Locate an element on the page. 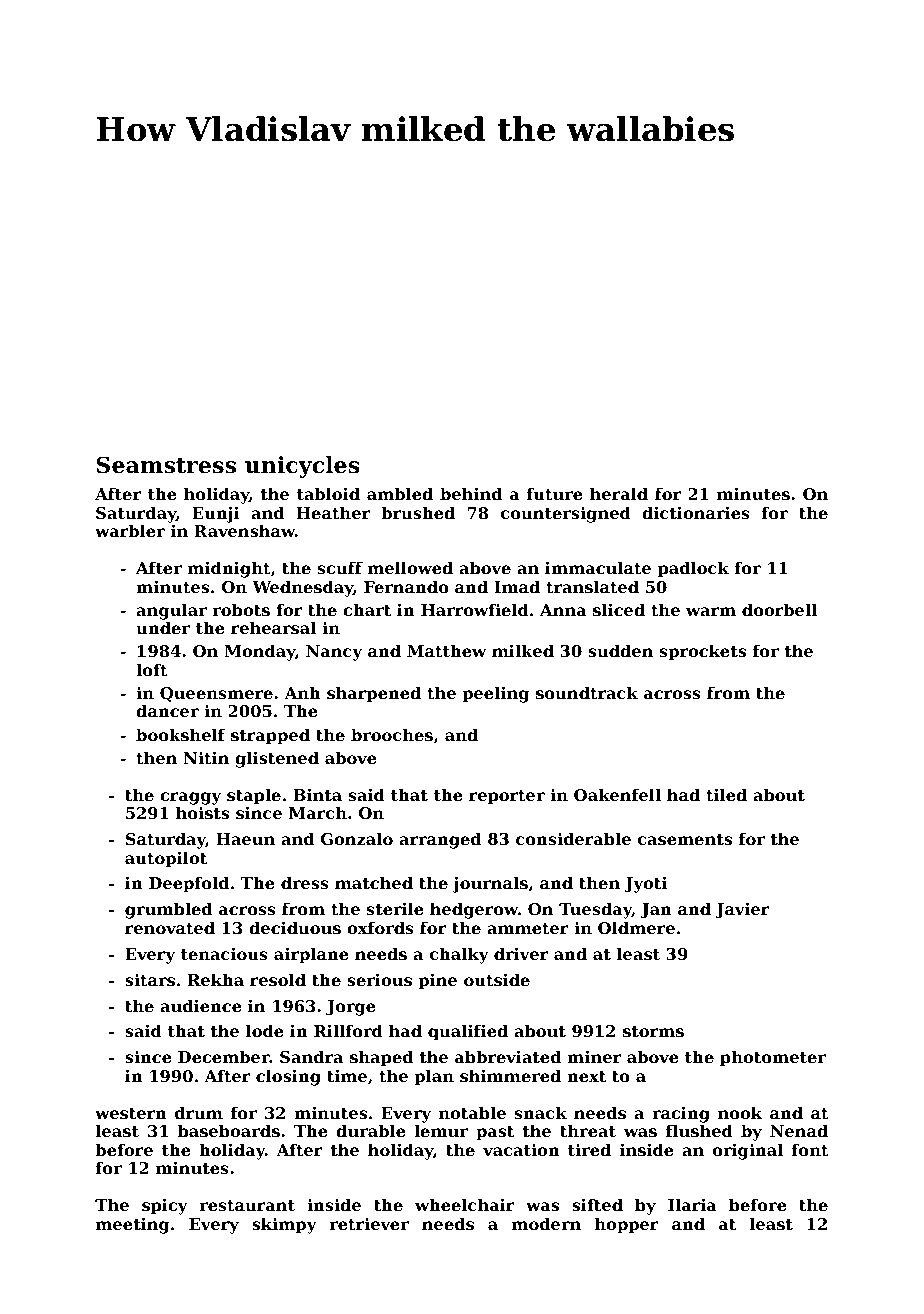 Image resolution: width=924 pixels, height=1314 pixels. skimpy is located at coordinates (284, 1225).
